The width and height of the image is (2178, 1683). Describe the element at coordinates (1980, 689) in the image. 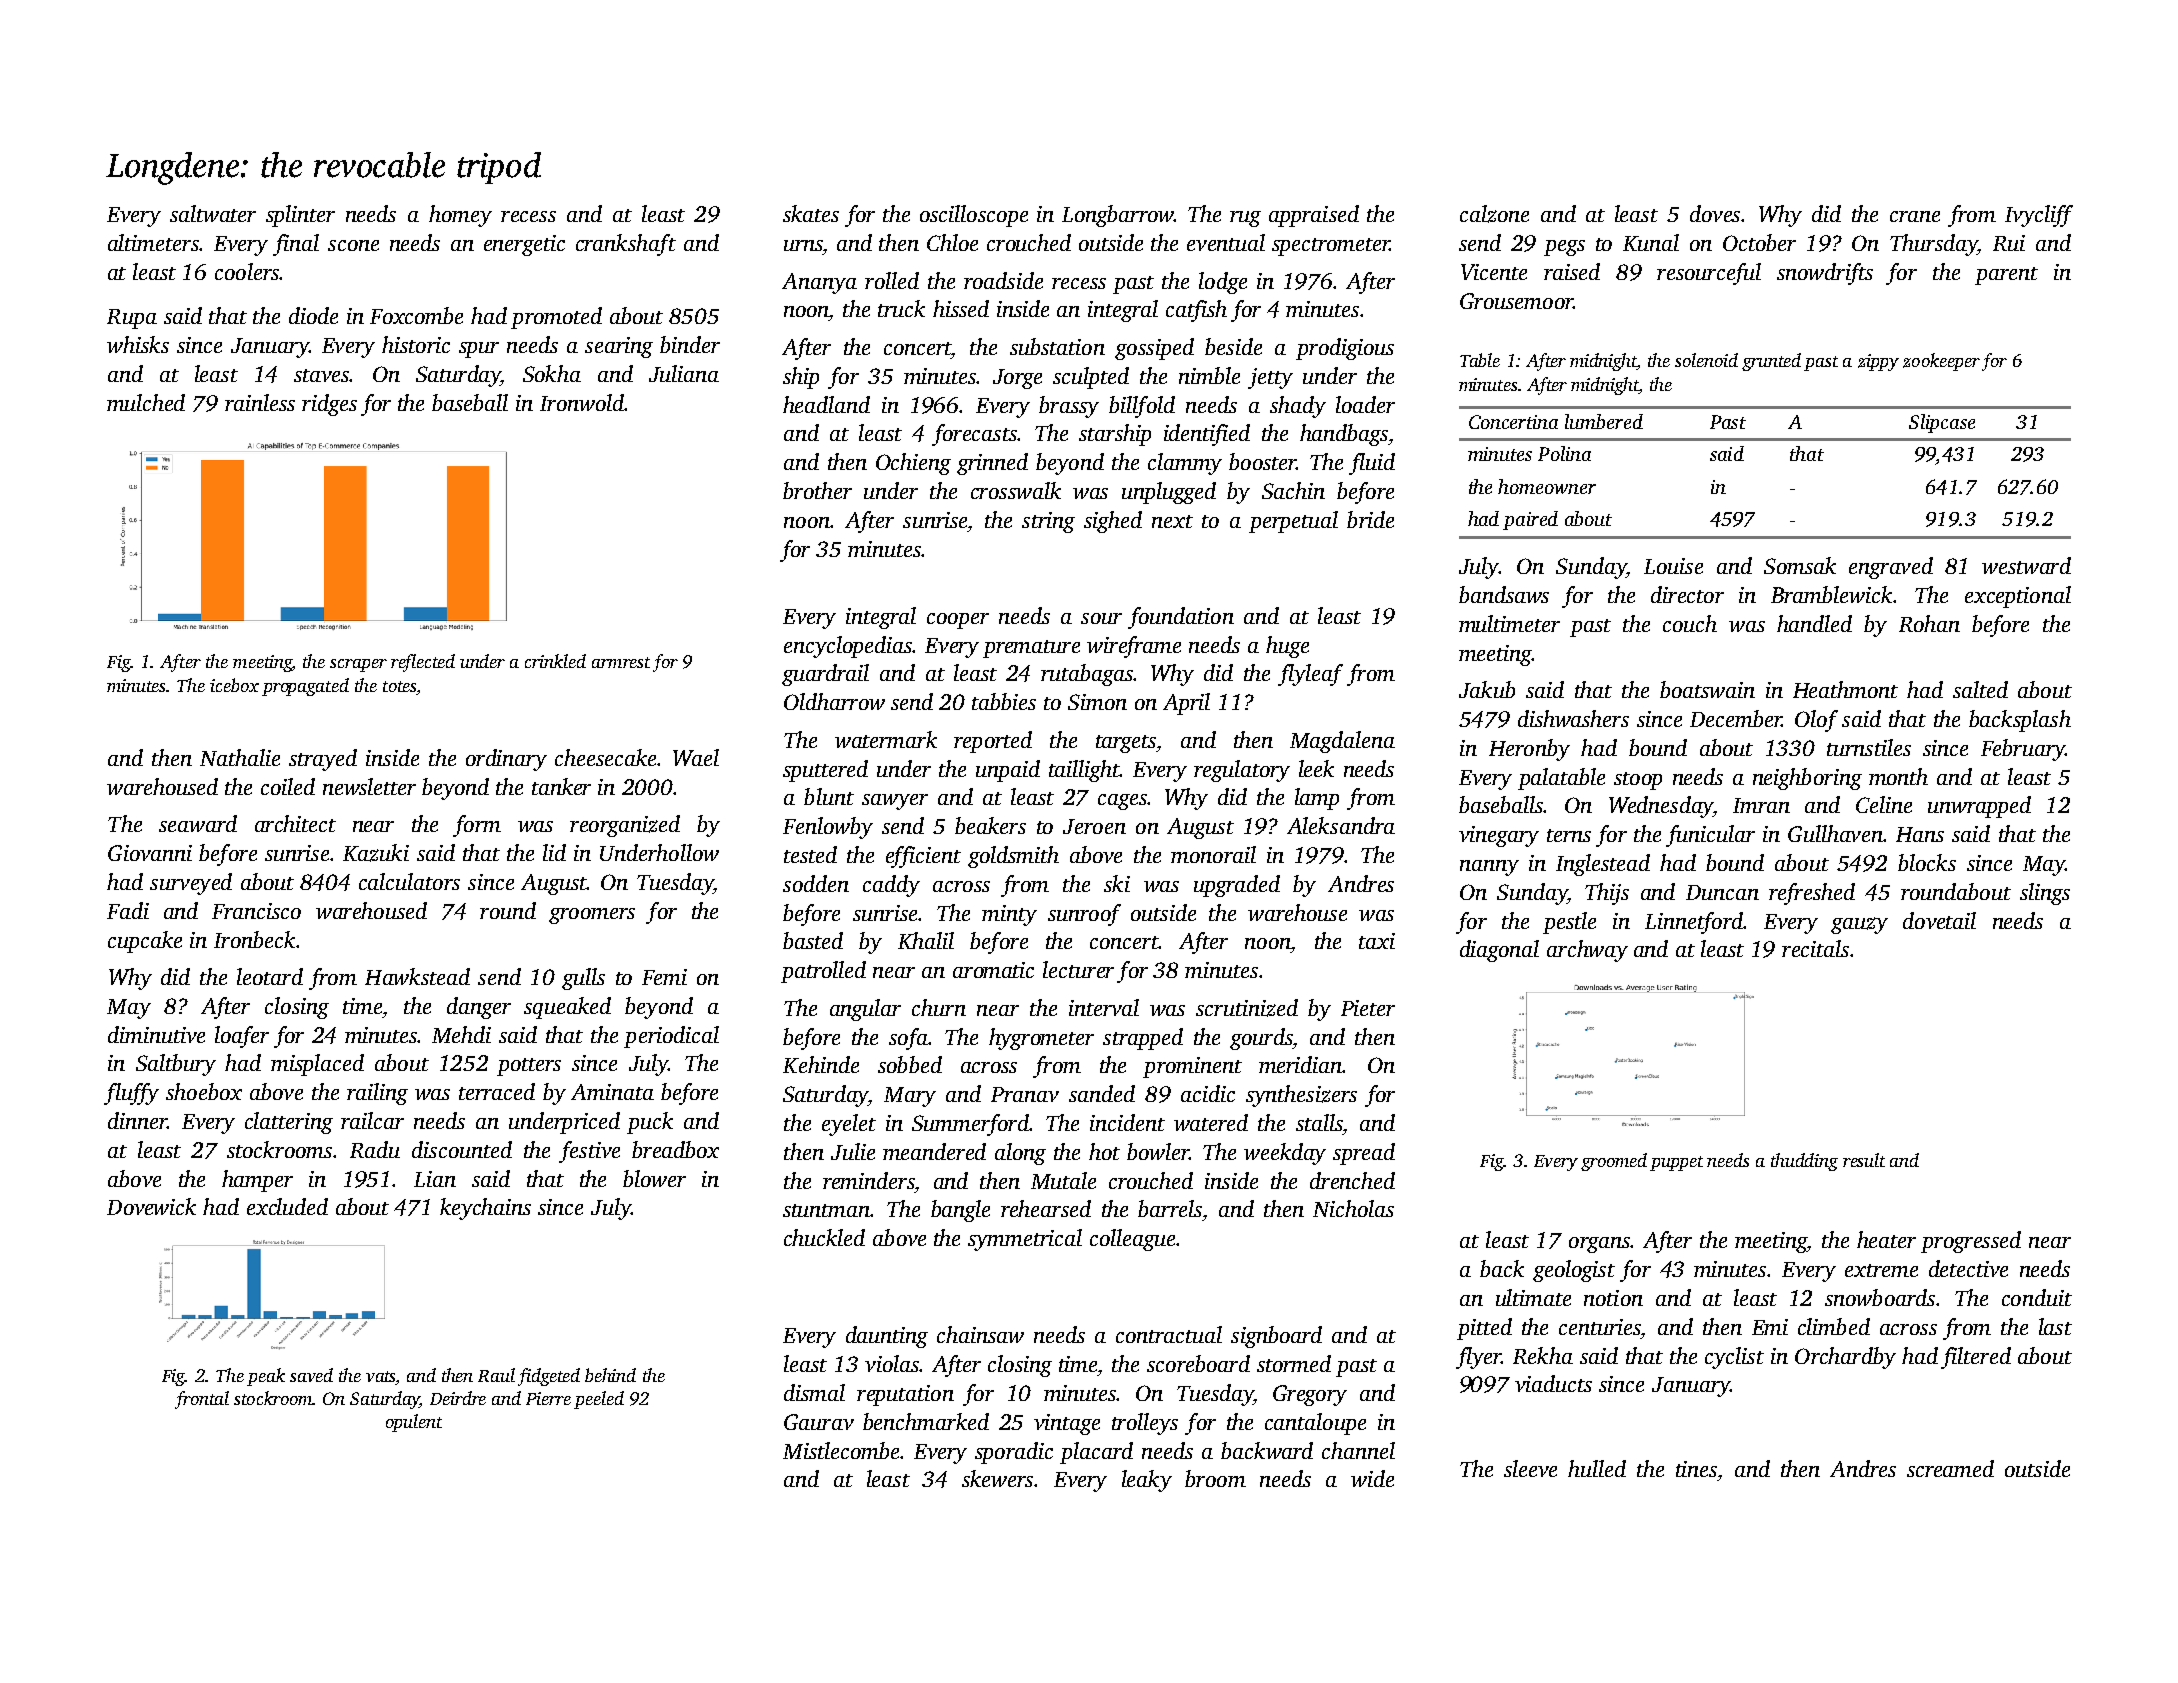

I see `salted` at that location.
